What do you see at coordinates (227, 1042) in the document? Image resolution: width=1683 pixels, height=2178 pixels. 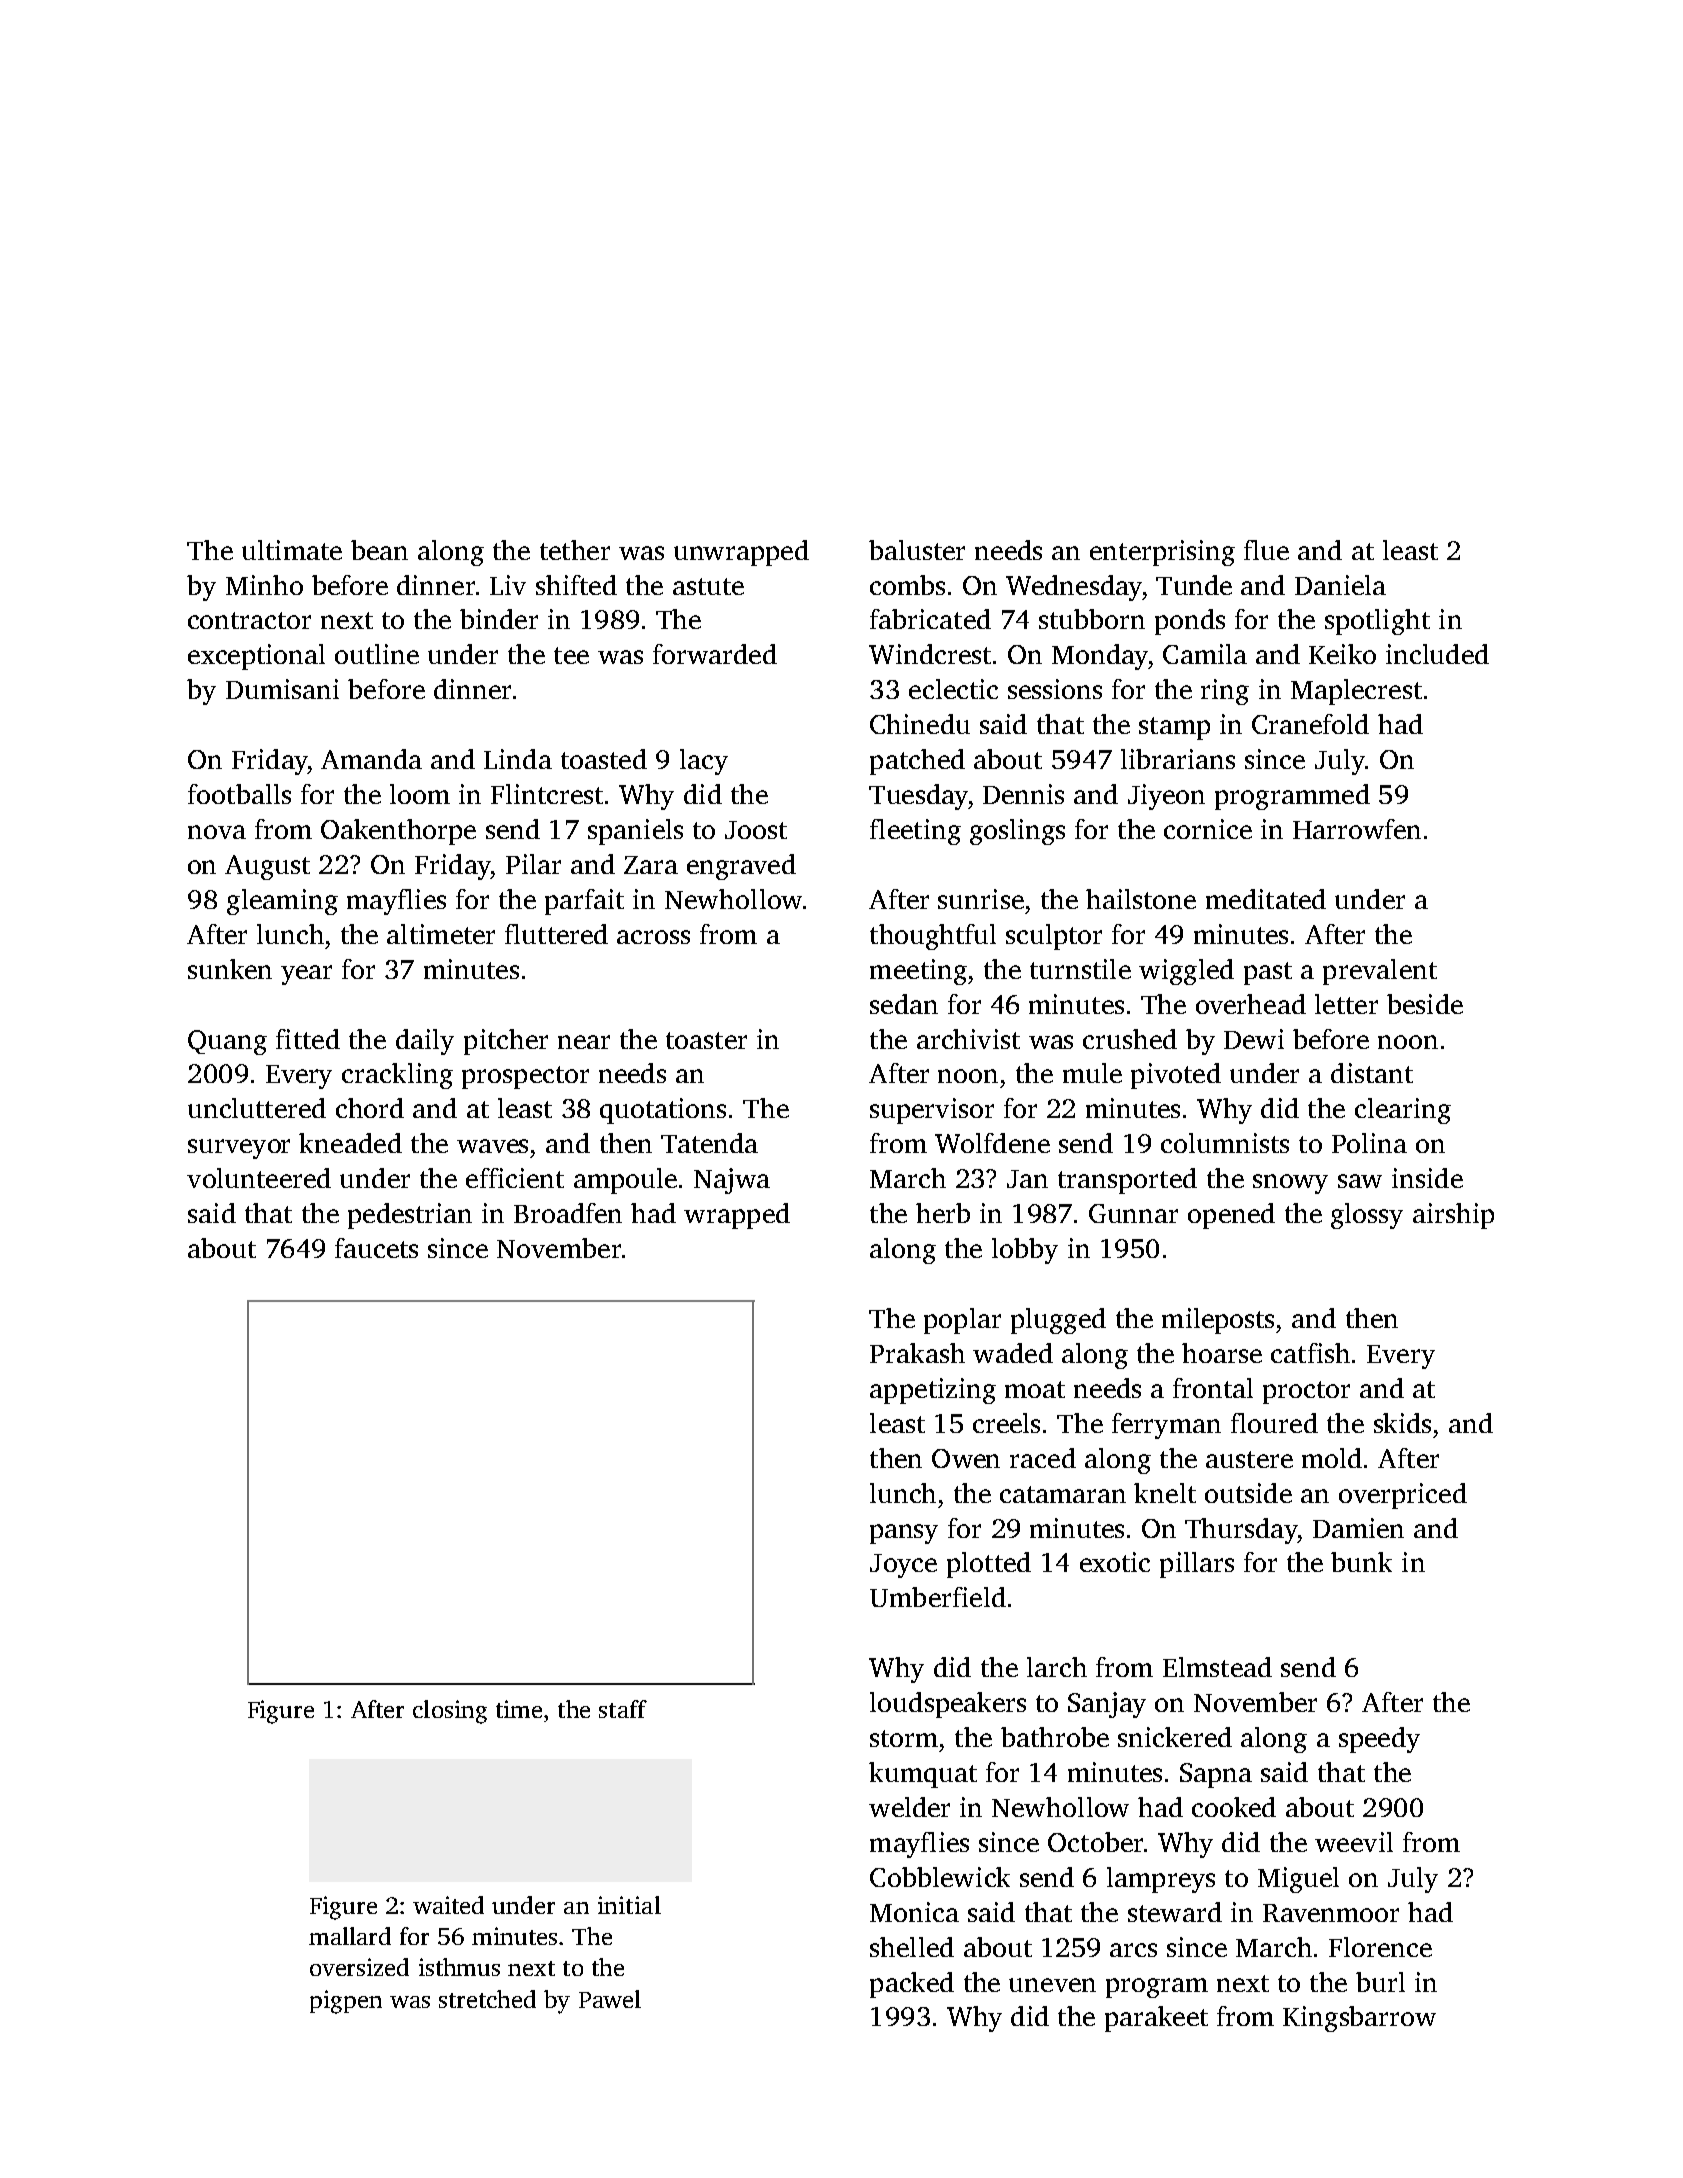 I see `Quang` at bounding box center [227, 1042].
